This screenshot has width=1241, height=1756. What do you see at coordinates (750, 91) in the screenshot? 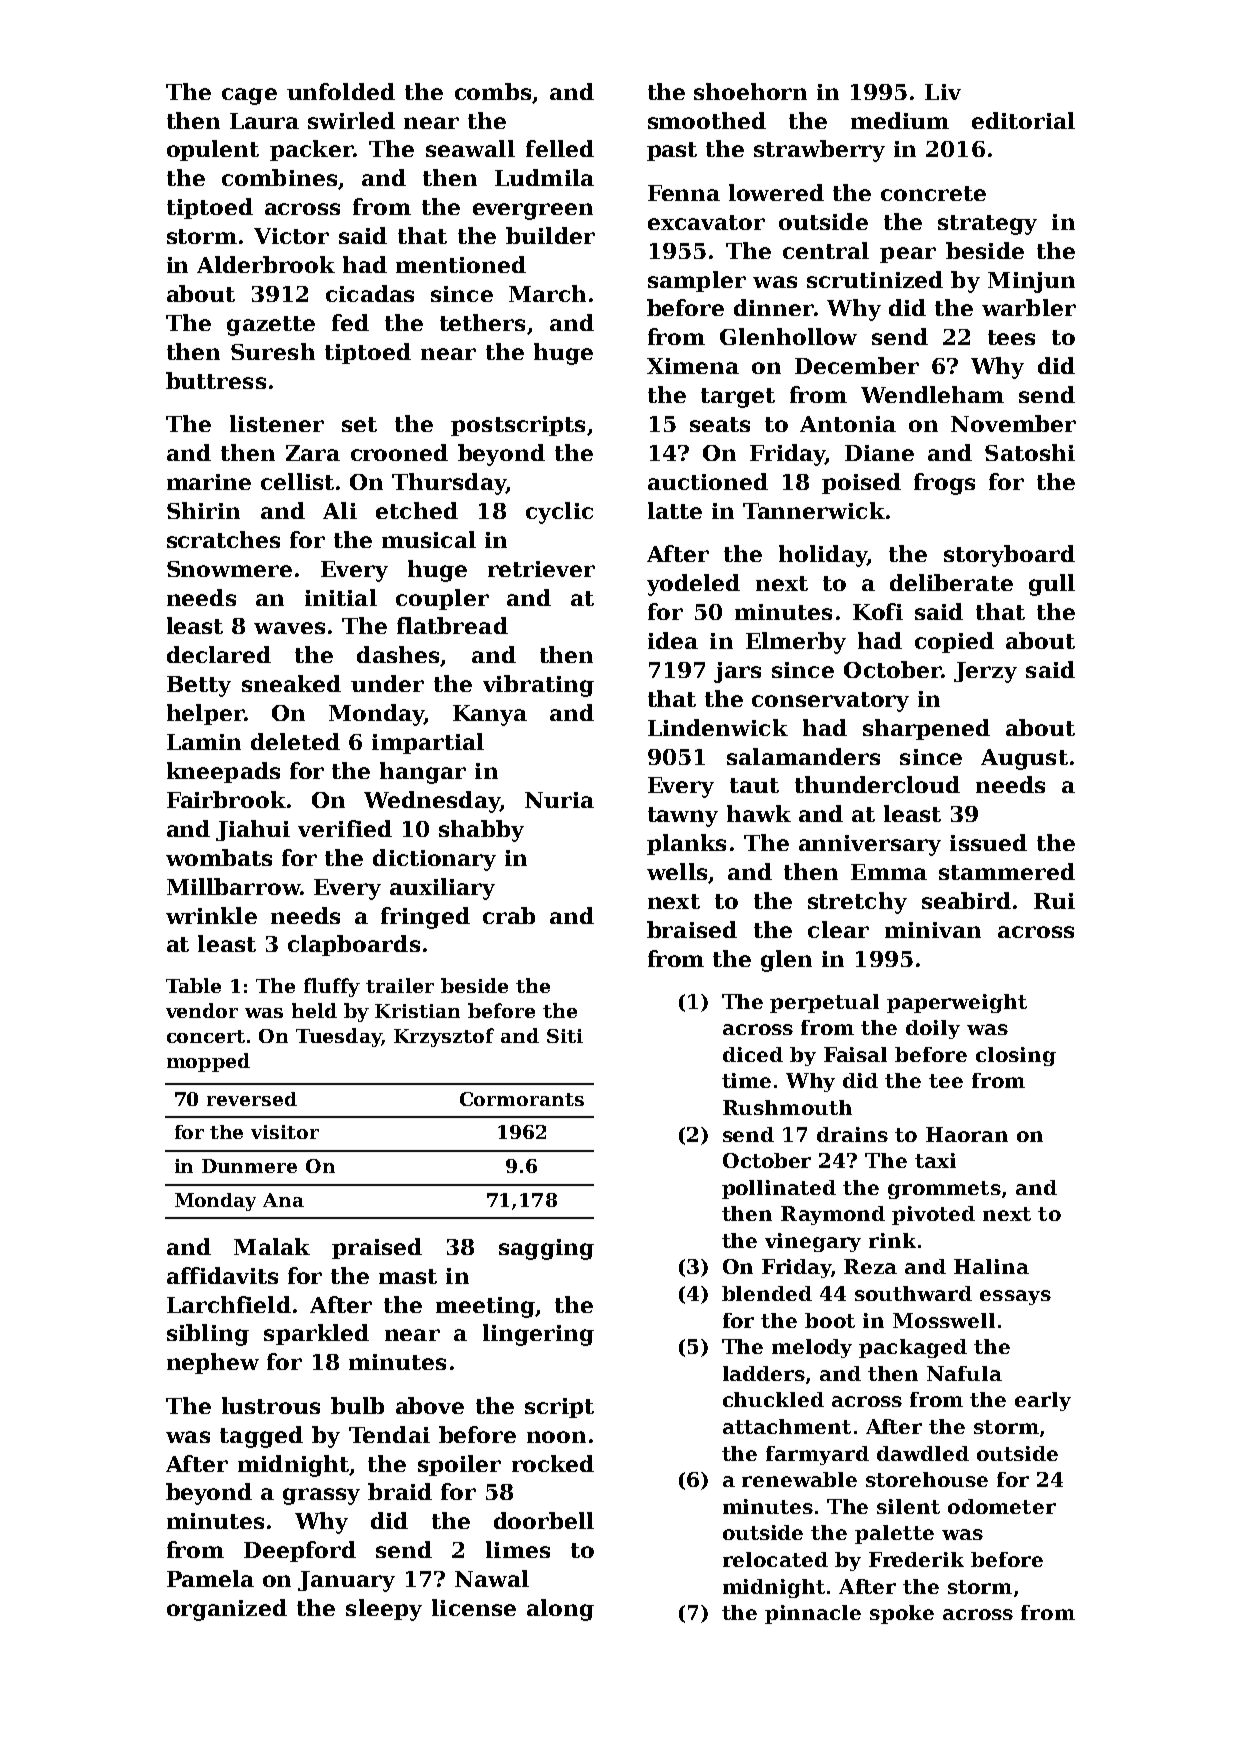
I see `shoehorn` at bounding box center [750, 91].
